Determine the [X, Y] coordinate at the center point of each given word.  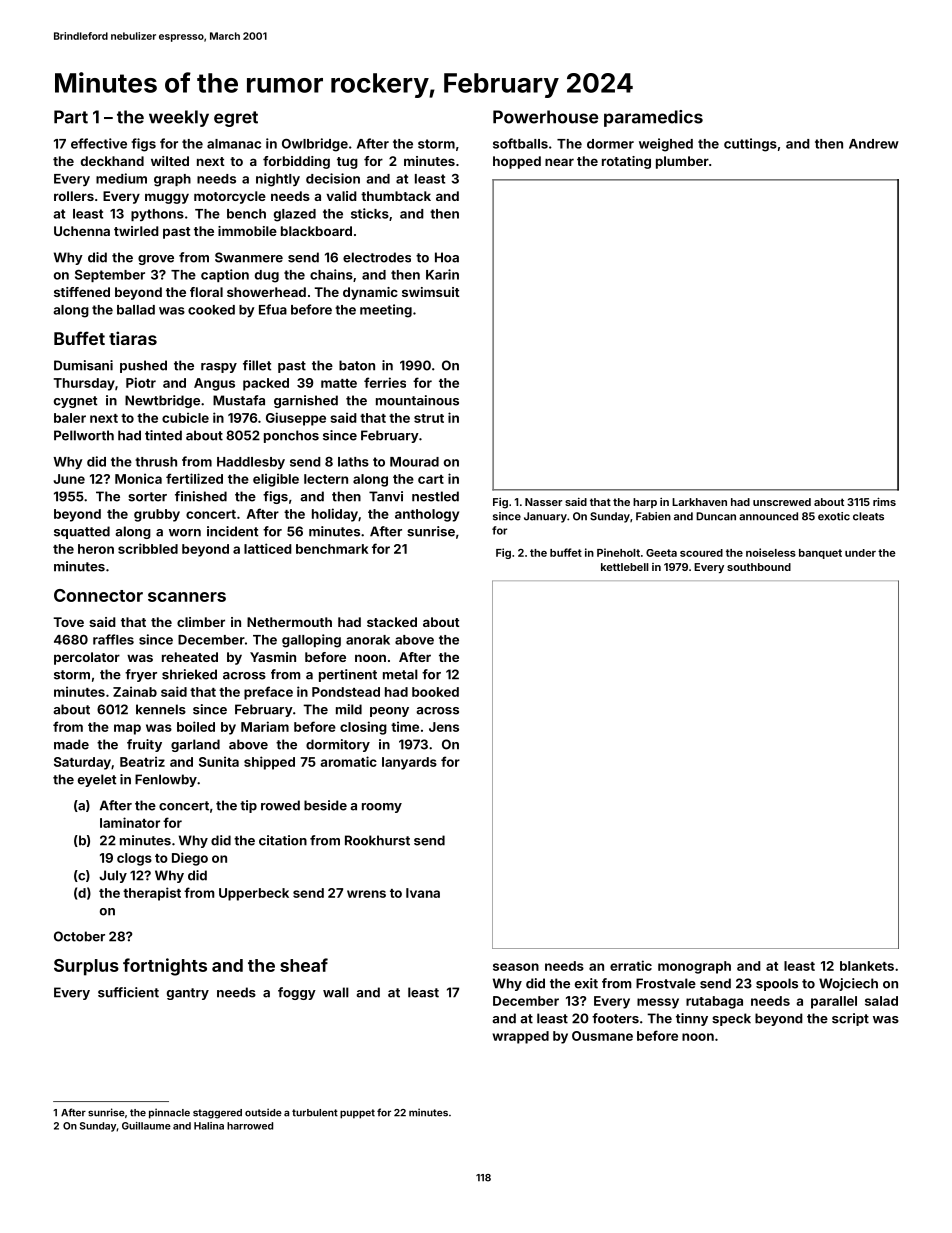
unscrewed [782, 502]
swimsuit [431, 292]
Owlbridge [315, 145]
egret [236, 119]
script [850, 1019]
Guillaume [146, 1126]
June [69, 479]
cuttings [750, 145]
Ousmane [602, 1036]
